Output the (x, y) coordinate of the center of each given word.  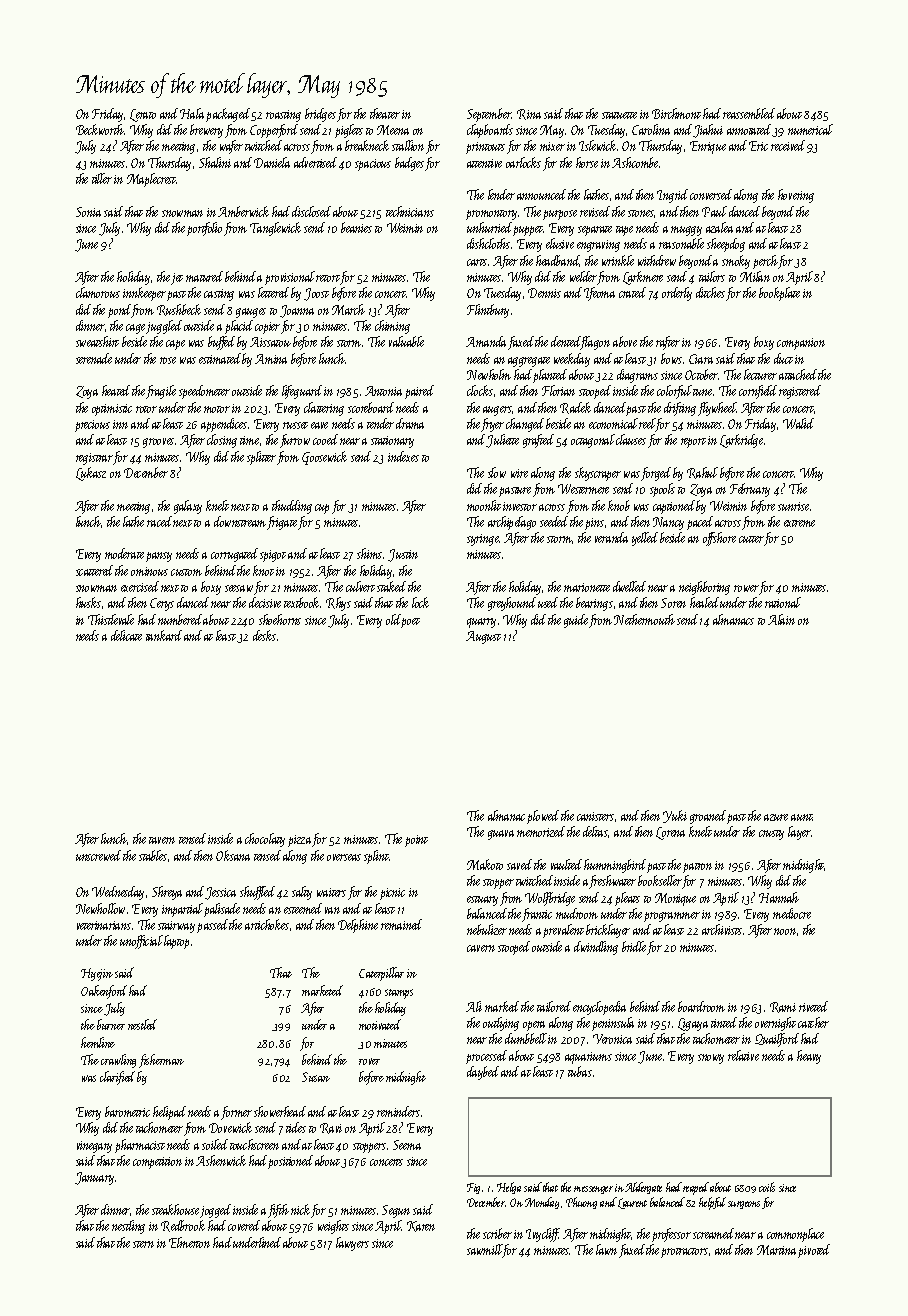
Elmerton (189, 1242)
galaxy (188, 507)
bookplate (779, 294)
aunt (802, 817)
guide (576, 621)
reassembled (749, 113)
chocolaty (265, 840)
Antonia (383, 391)
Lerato (143, 115)
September (489, 115)
